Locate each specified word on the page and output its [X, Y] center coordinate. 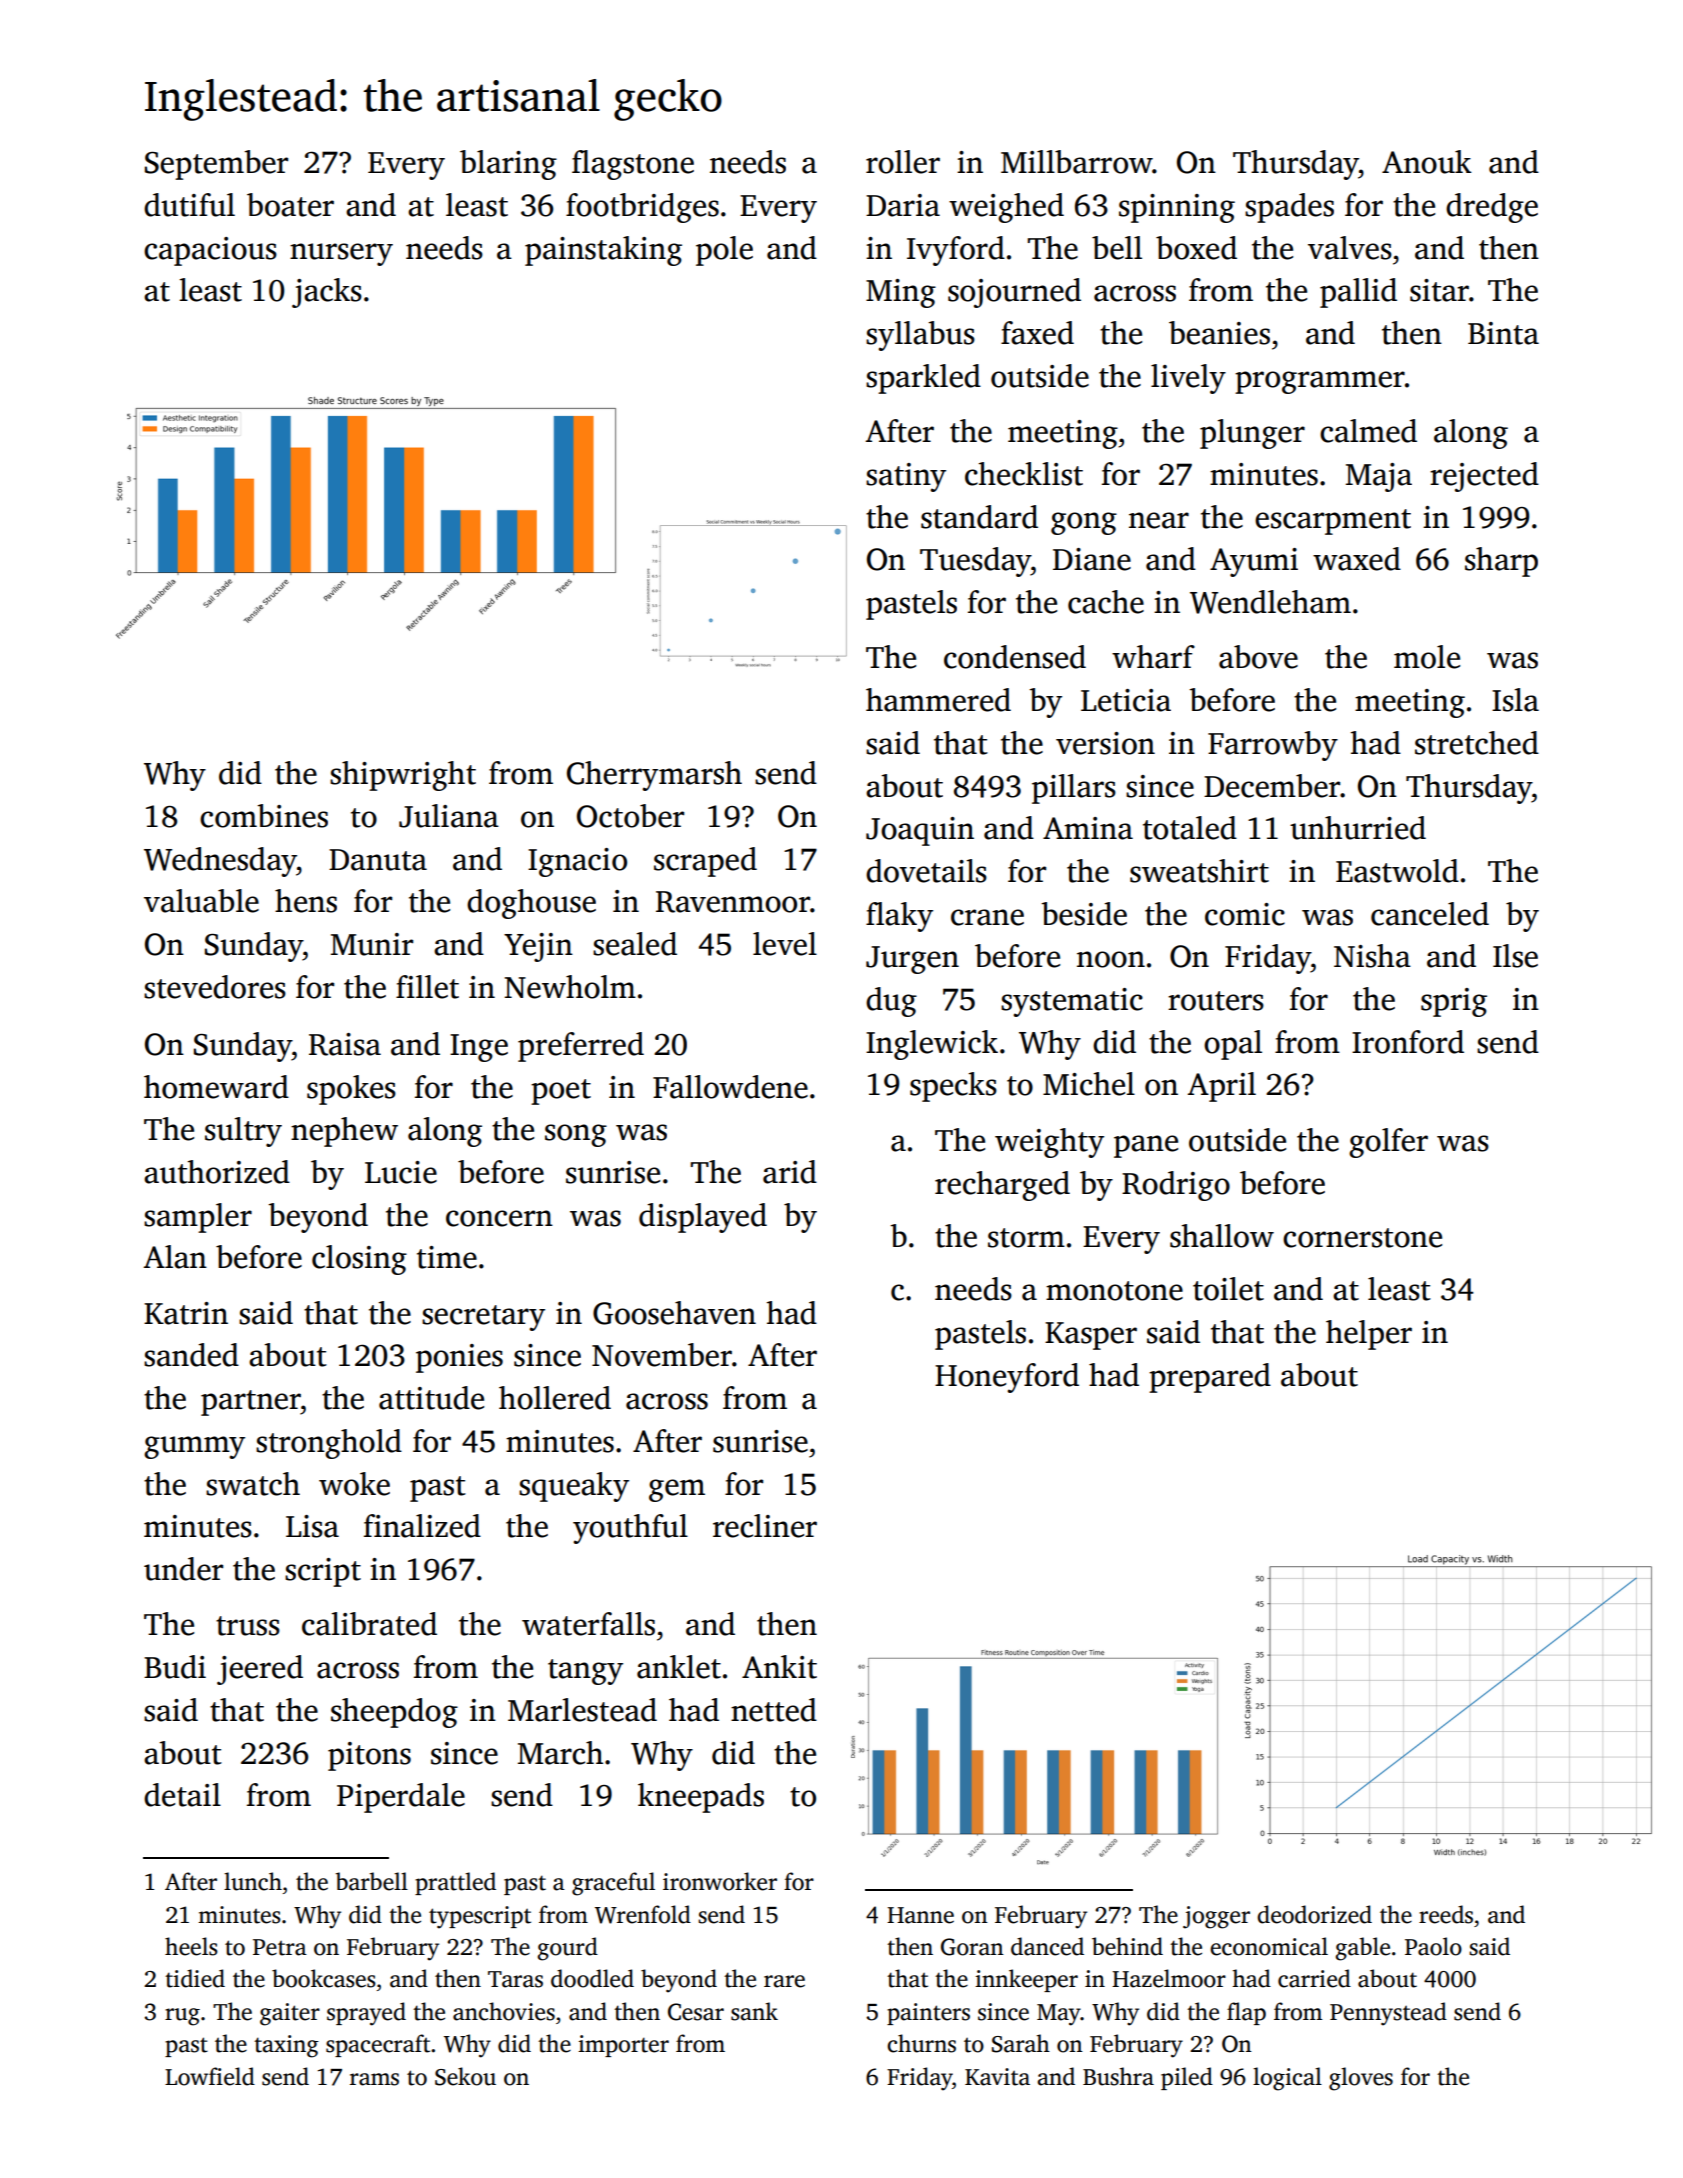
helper [1369, 1335]
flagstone [633, 165]
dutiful [189, 205]
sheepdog [394, 1713]
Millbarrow [1077, 162]
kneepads [701, 1798]
